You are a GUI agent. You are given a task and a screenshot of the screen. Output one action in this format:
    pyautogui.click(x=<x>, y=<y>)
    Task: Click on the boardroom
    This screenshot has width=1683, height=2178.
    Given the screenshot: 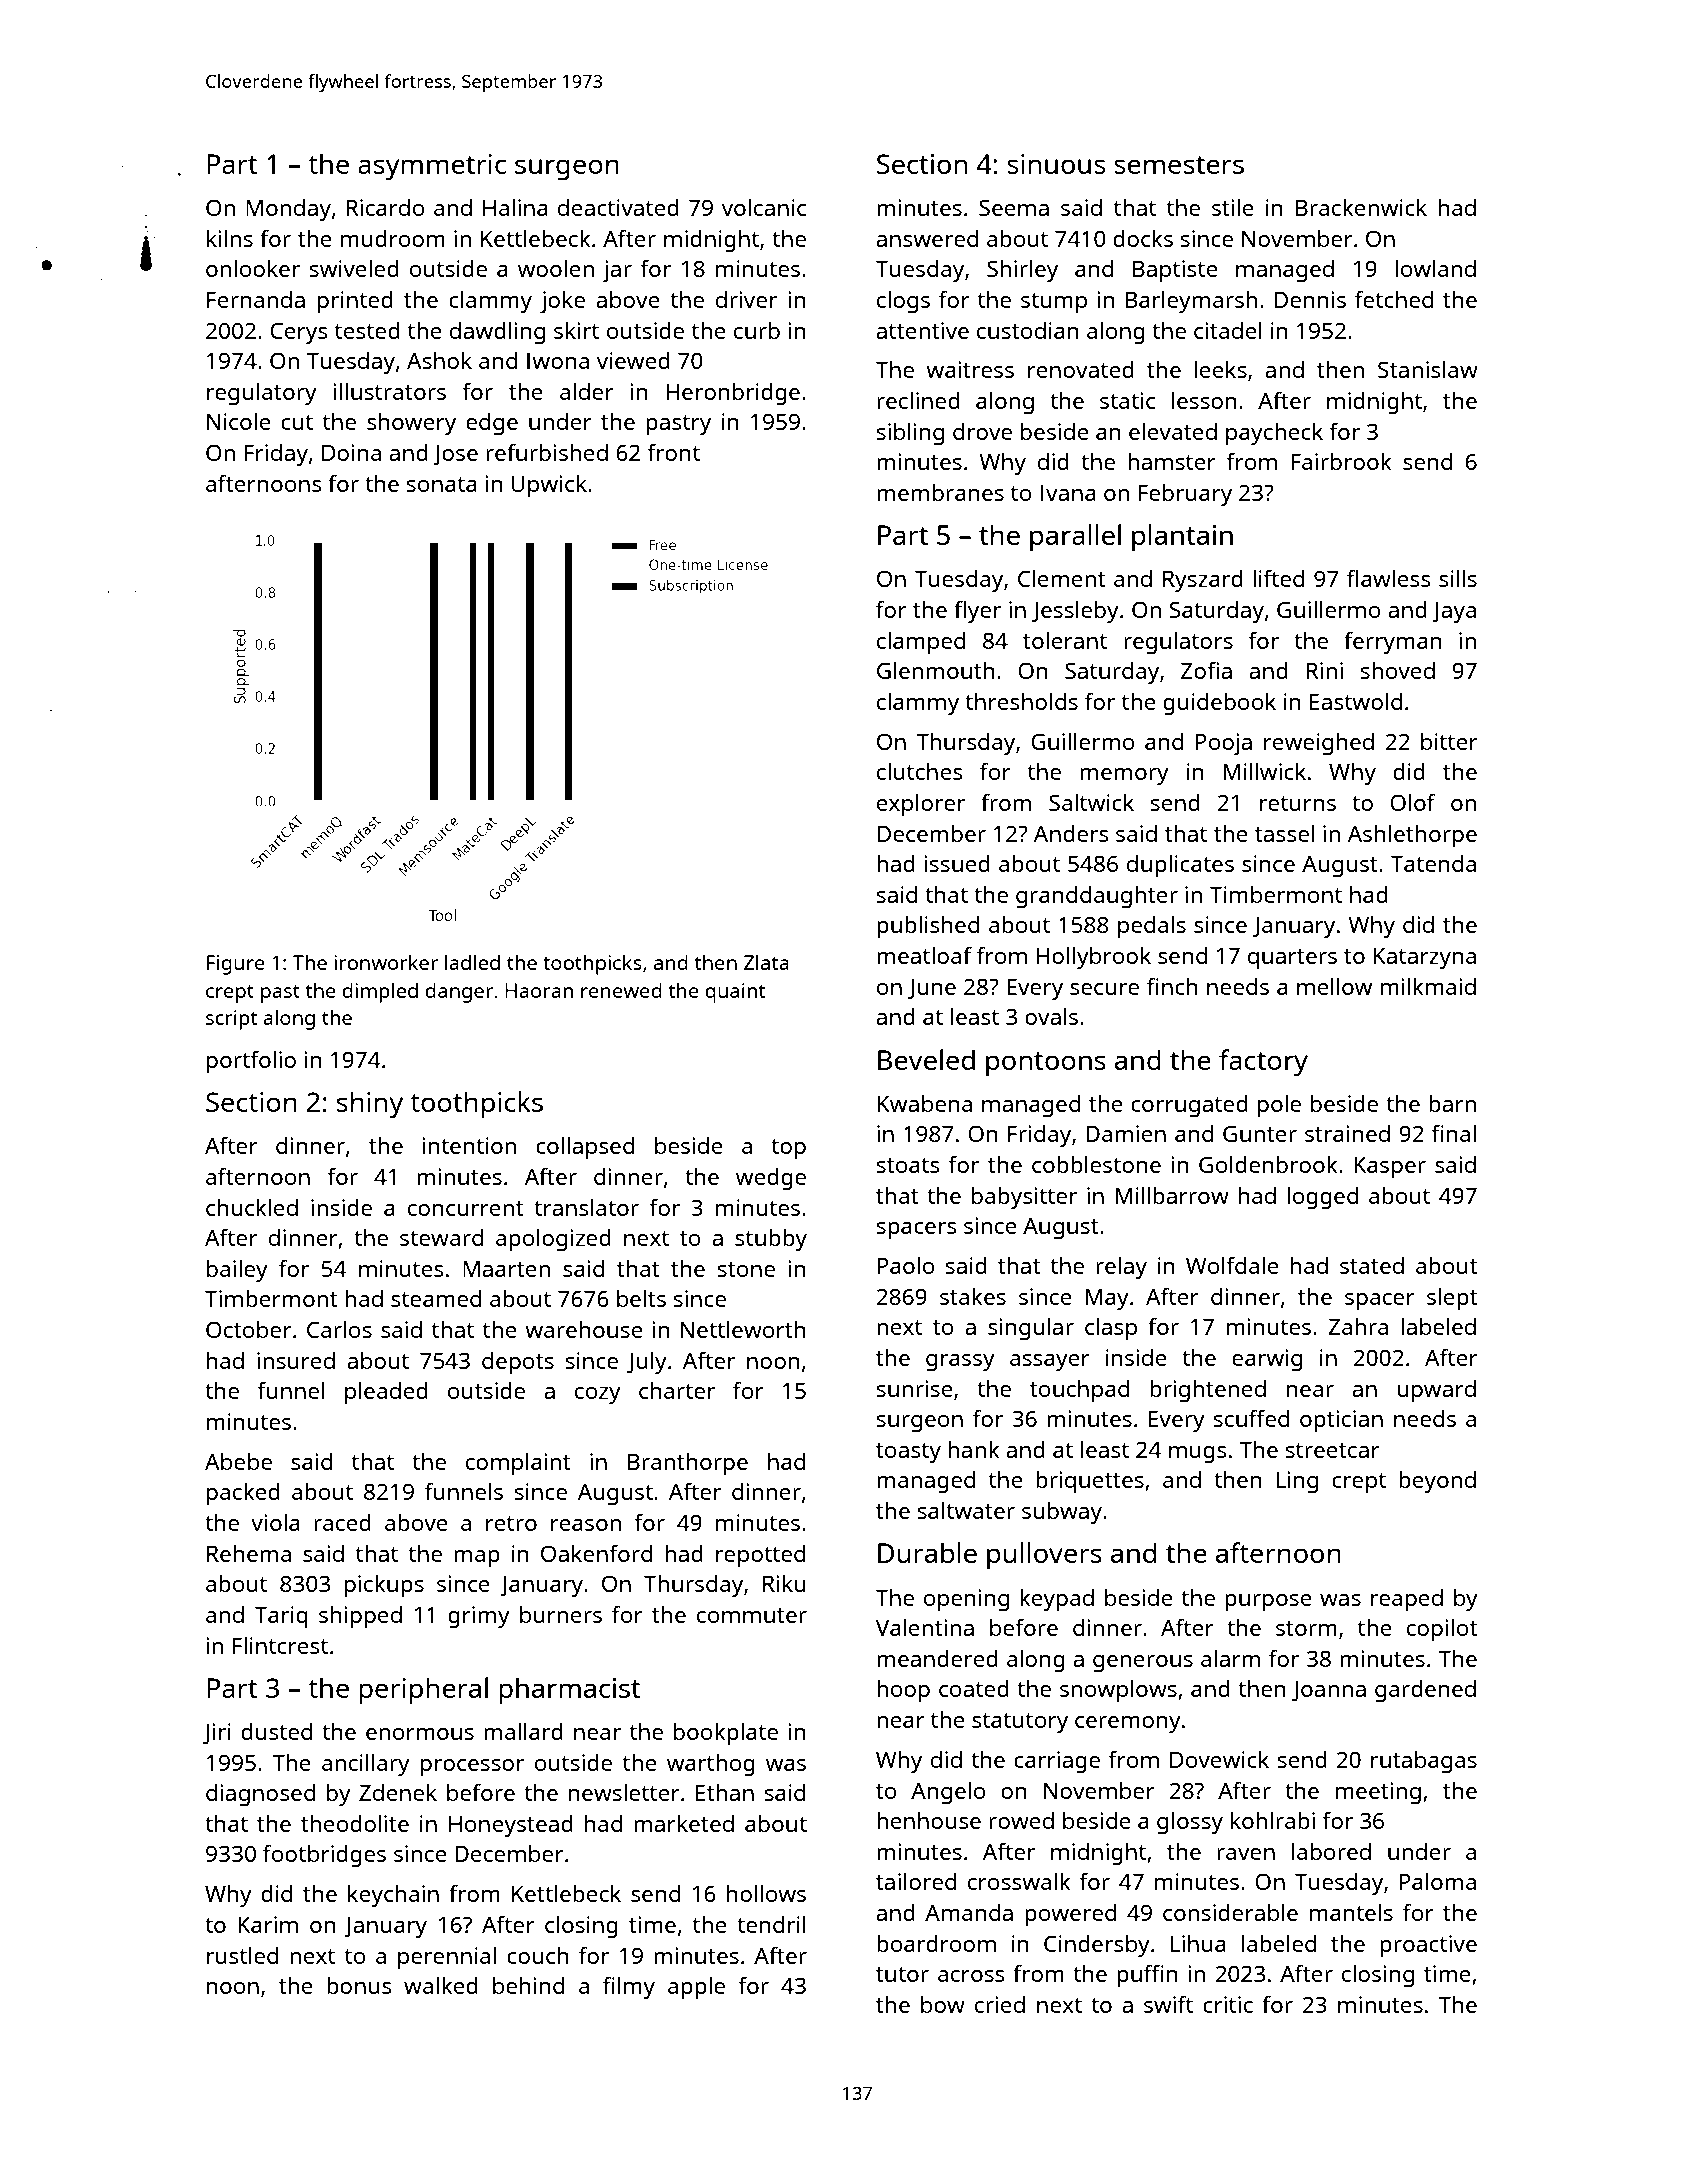 What is the action you would take?
    pyautogui.click(x=936, y=1943)
